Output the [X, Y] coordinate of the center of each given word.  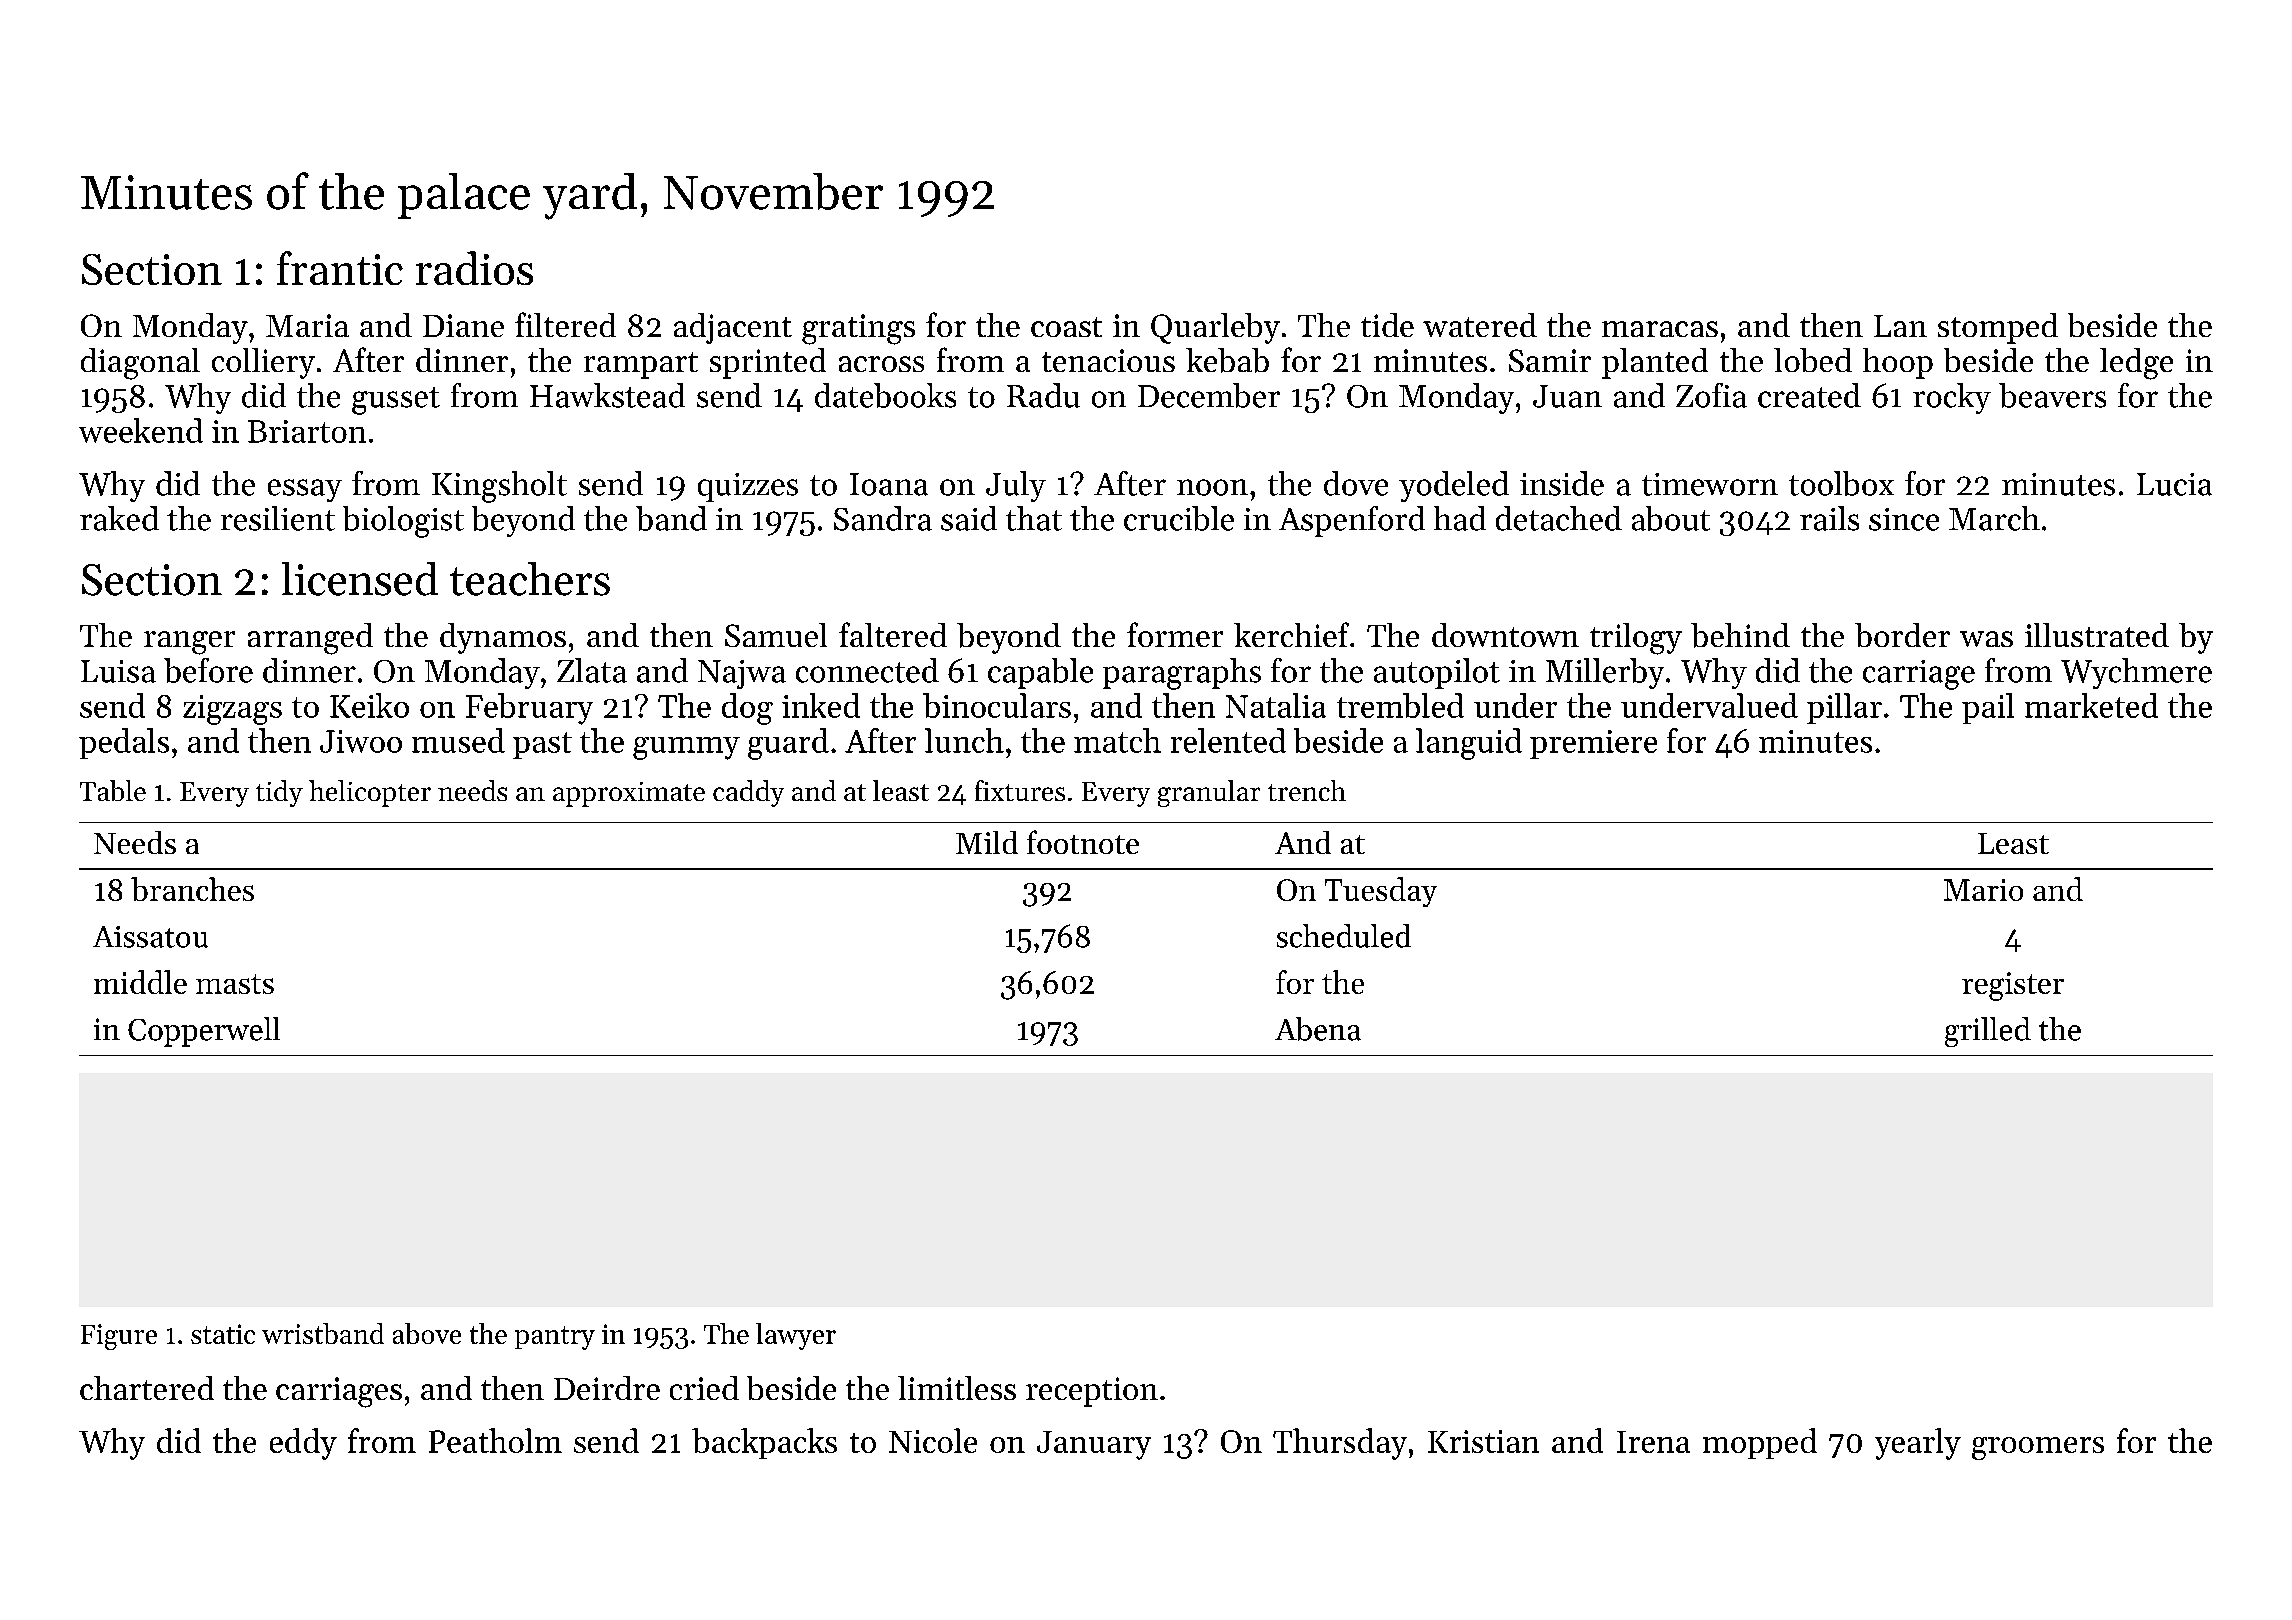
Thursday [1340, 1444]
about [1671, 518]
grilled [1988, 1032]
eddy [303, 1444]
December [1209, 395]
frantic [340, 268]
